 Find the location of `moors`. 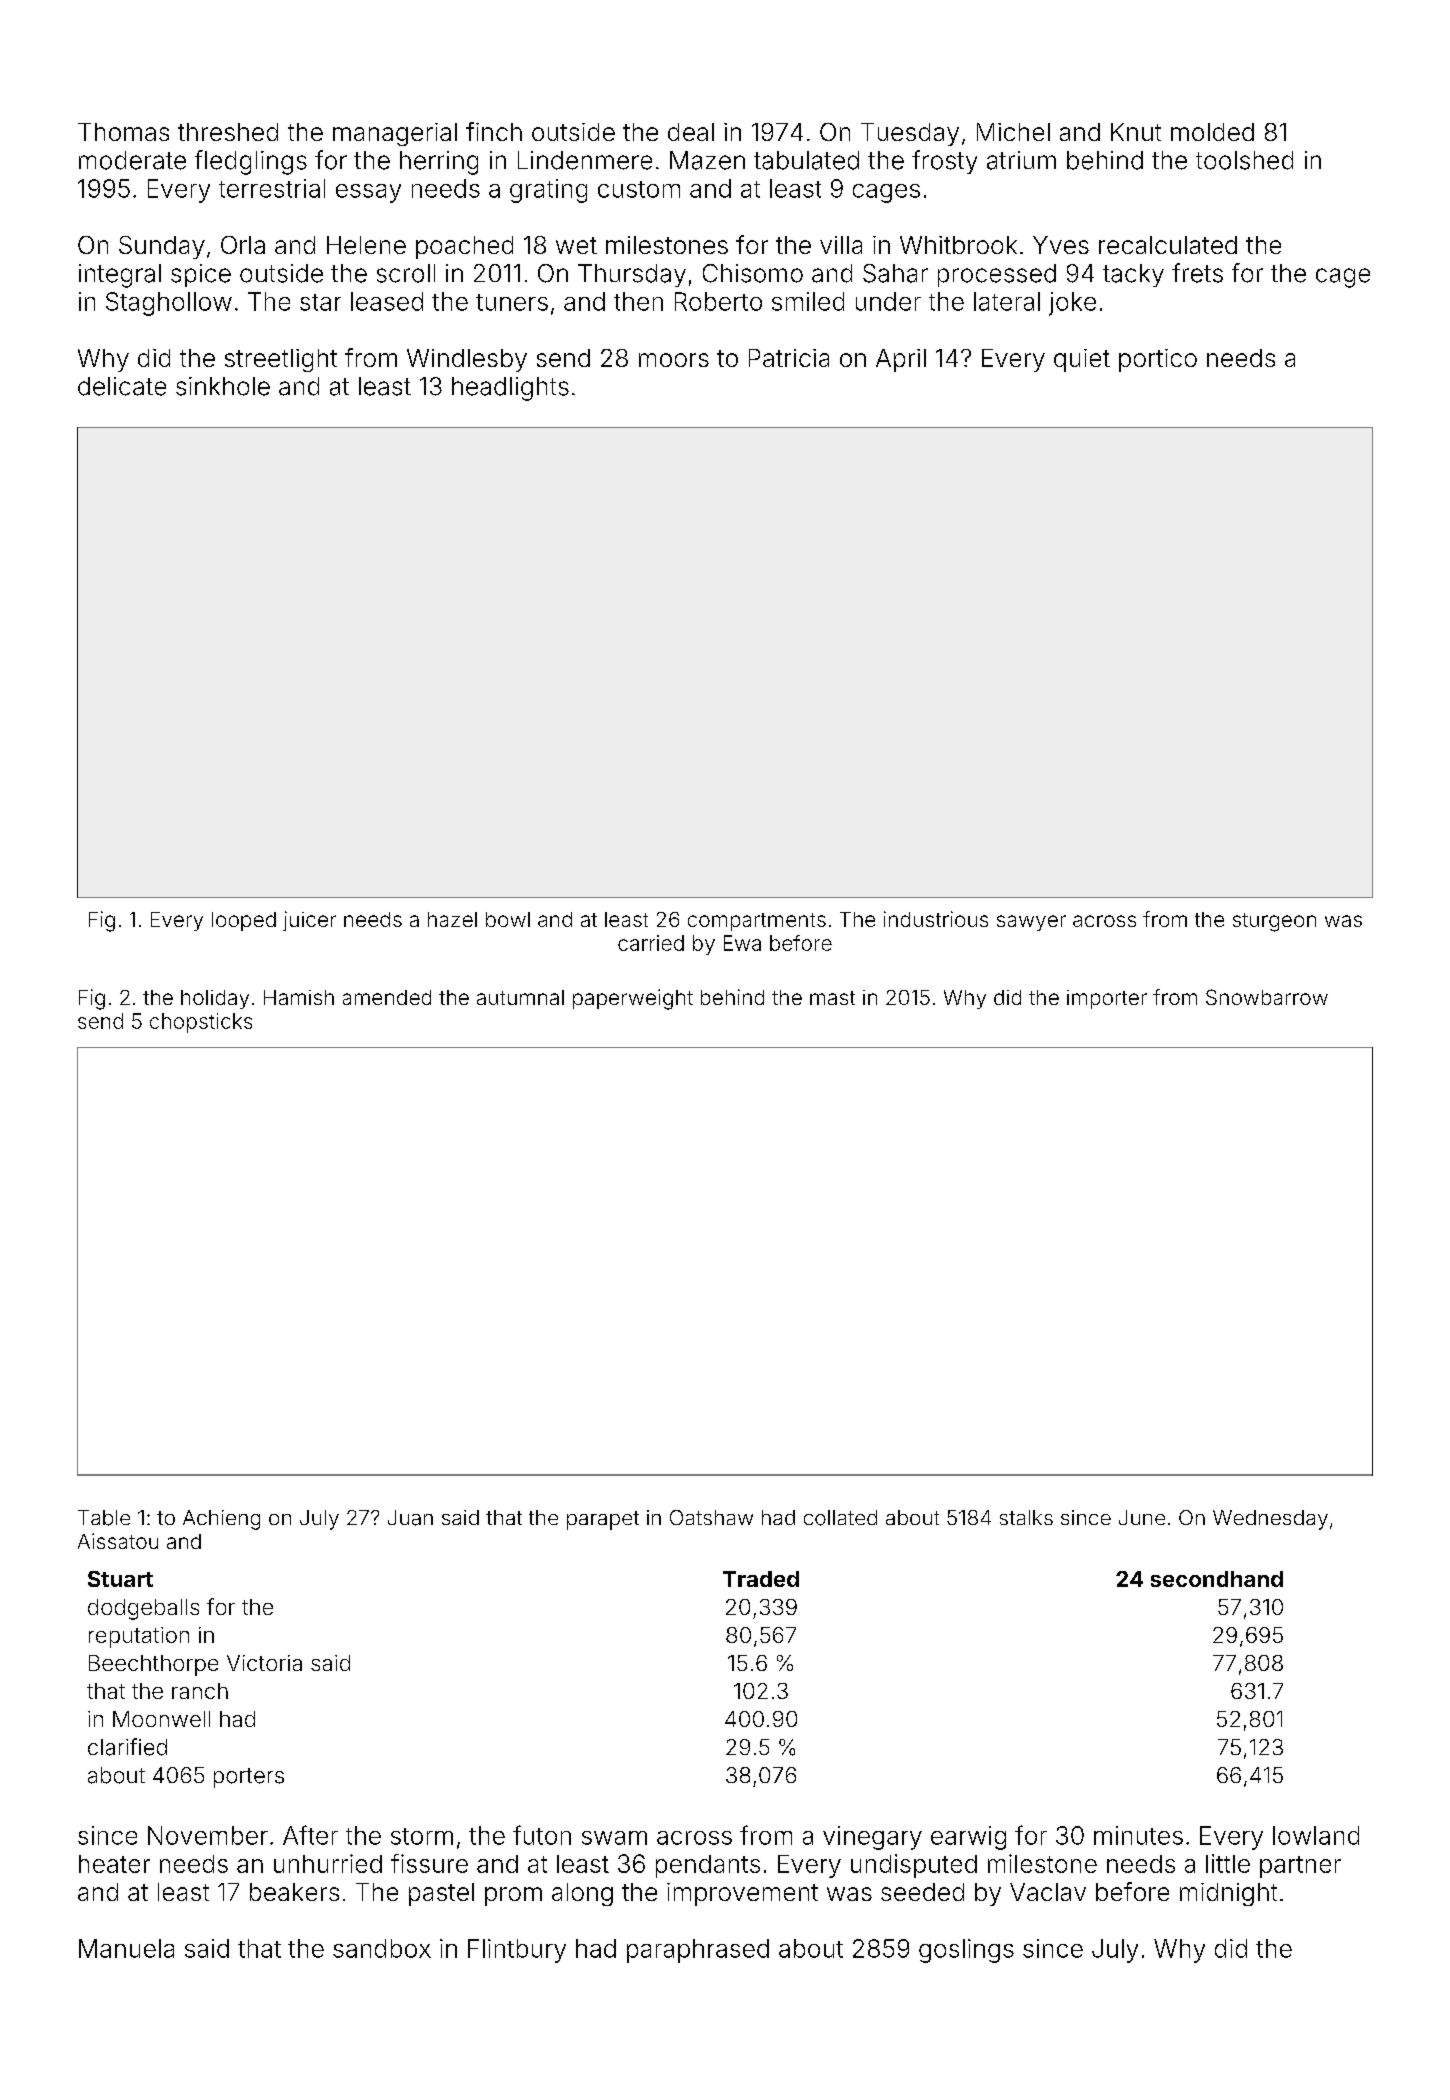

moors is located at coordinates (674, 360).
